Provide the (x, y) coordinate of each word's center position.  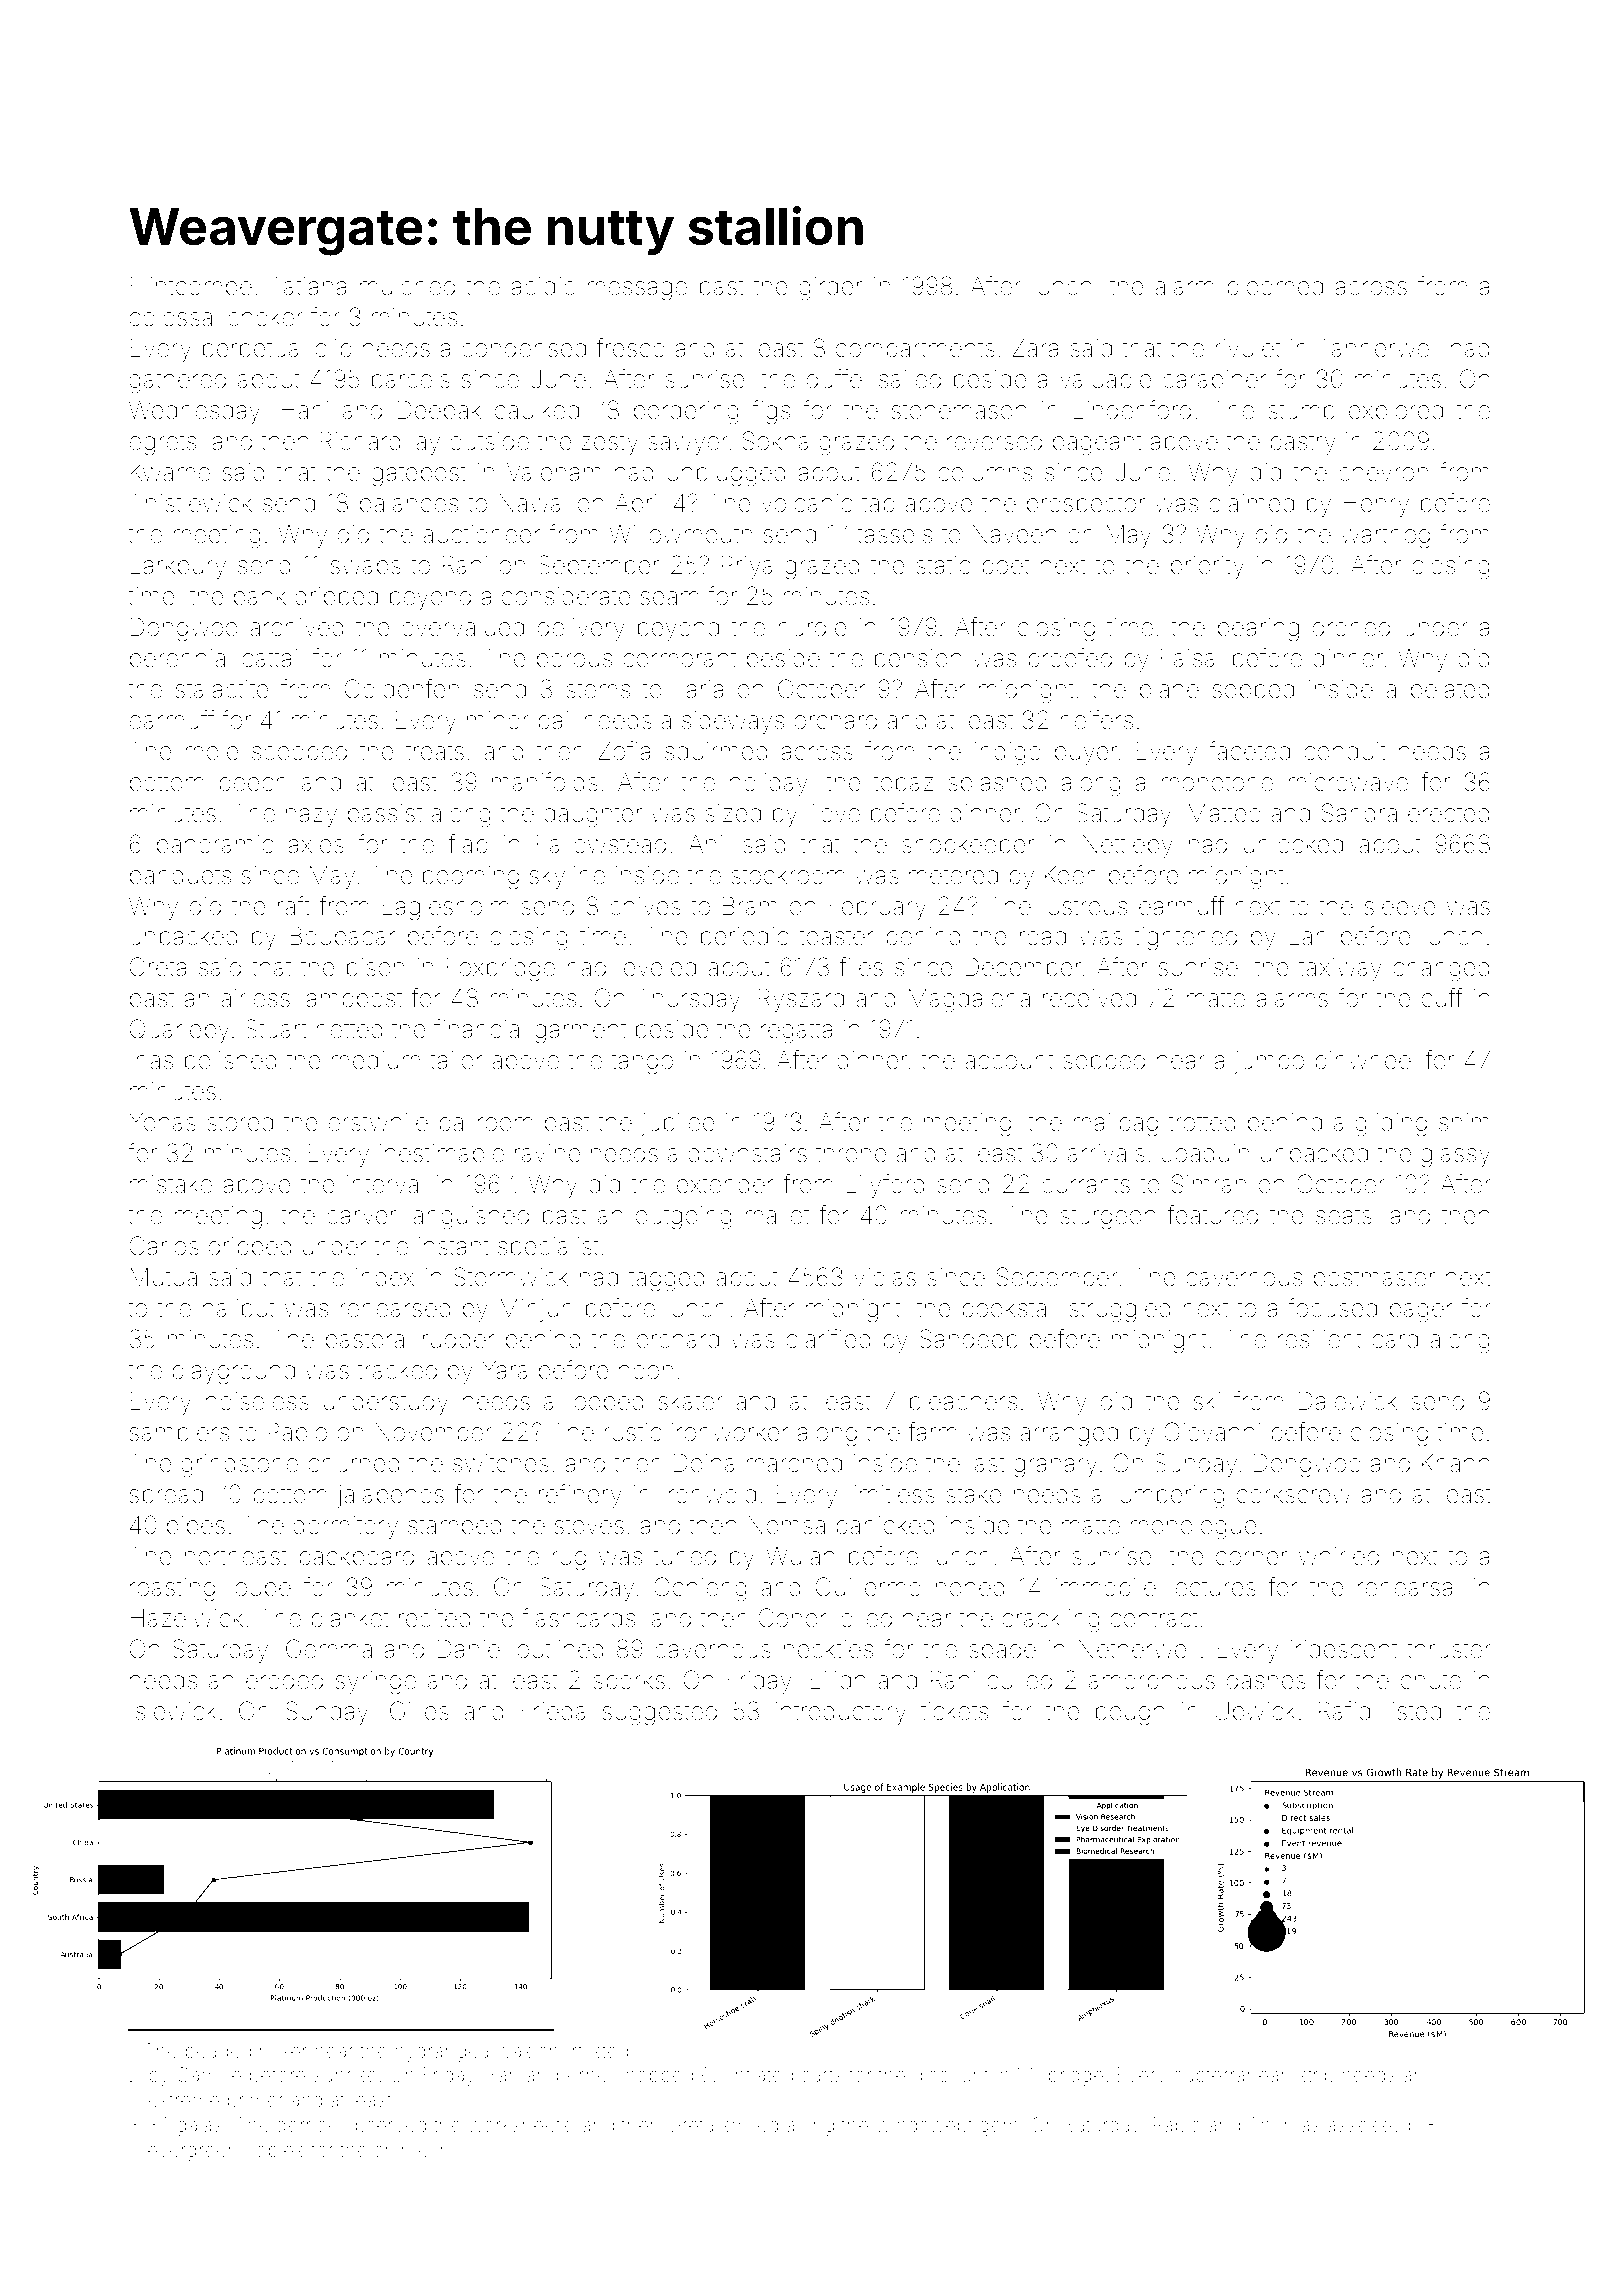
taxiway (1340, 969)
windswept (924, 2126)
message (637, 291)
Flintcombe (191, 286)
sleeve (1400, 906)
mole (212, 751)
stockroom (788, 875)
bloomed (1275, 286)
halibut (239, 1308)
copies (275, 2152)
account (1009, 1061)
